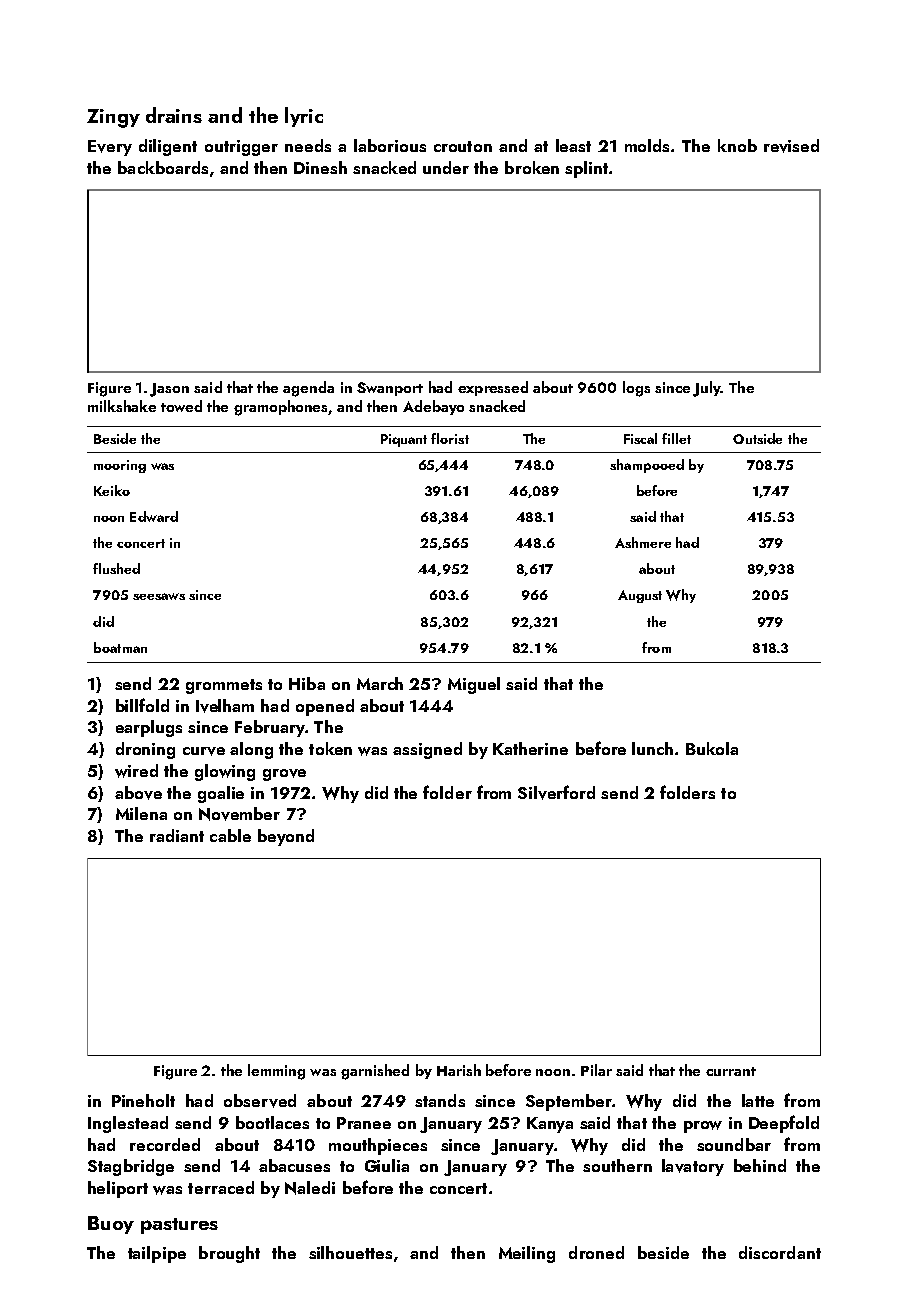 The width and height of the screenshot is (908, 1316). Describe the element at coordinates (174, 115) in the screenshot. I see `drains` at that location.
